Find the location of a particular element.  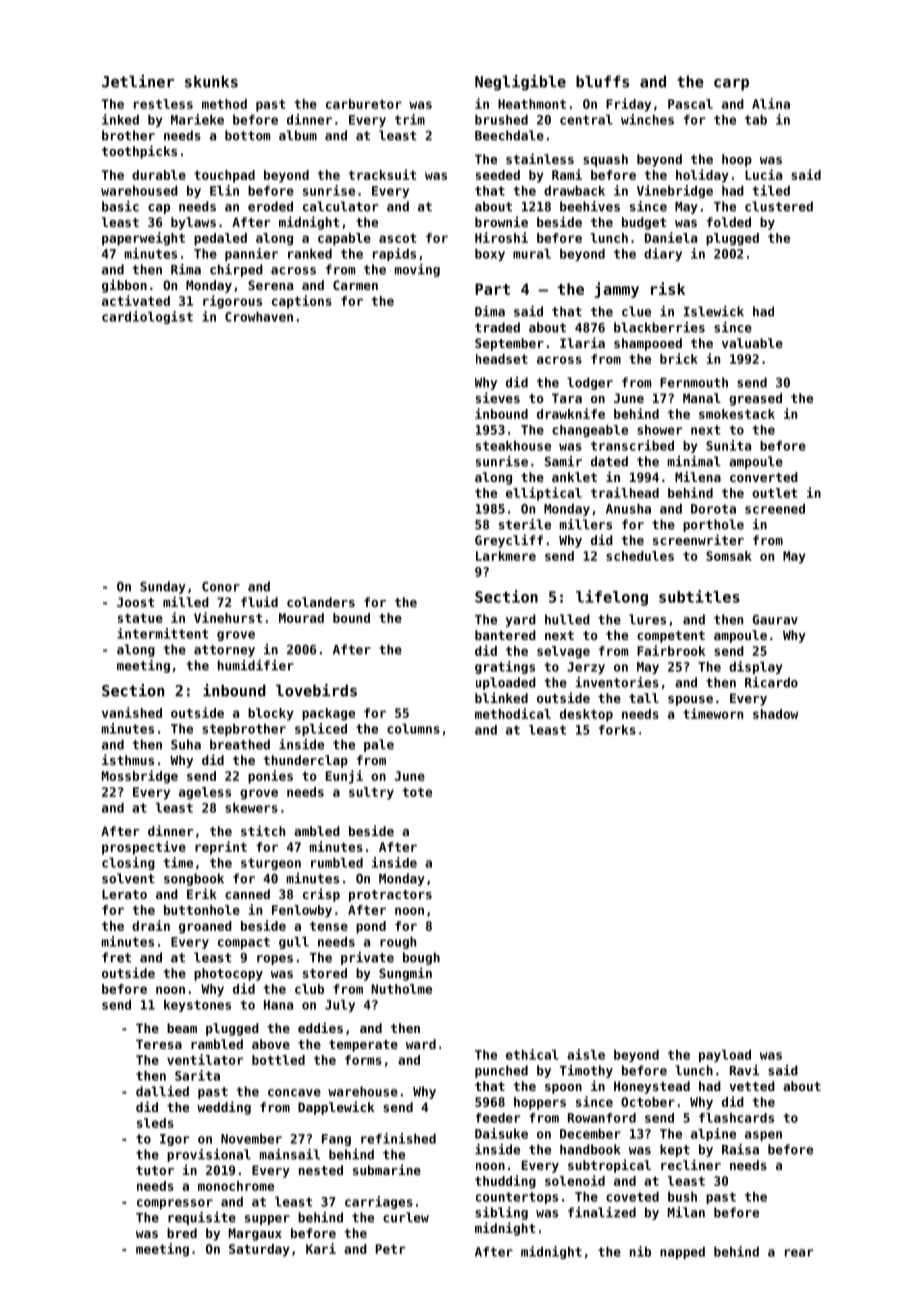

skunks is located at coordinates (211, 81).
